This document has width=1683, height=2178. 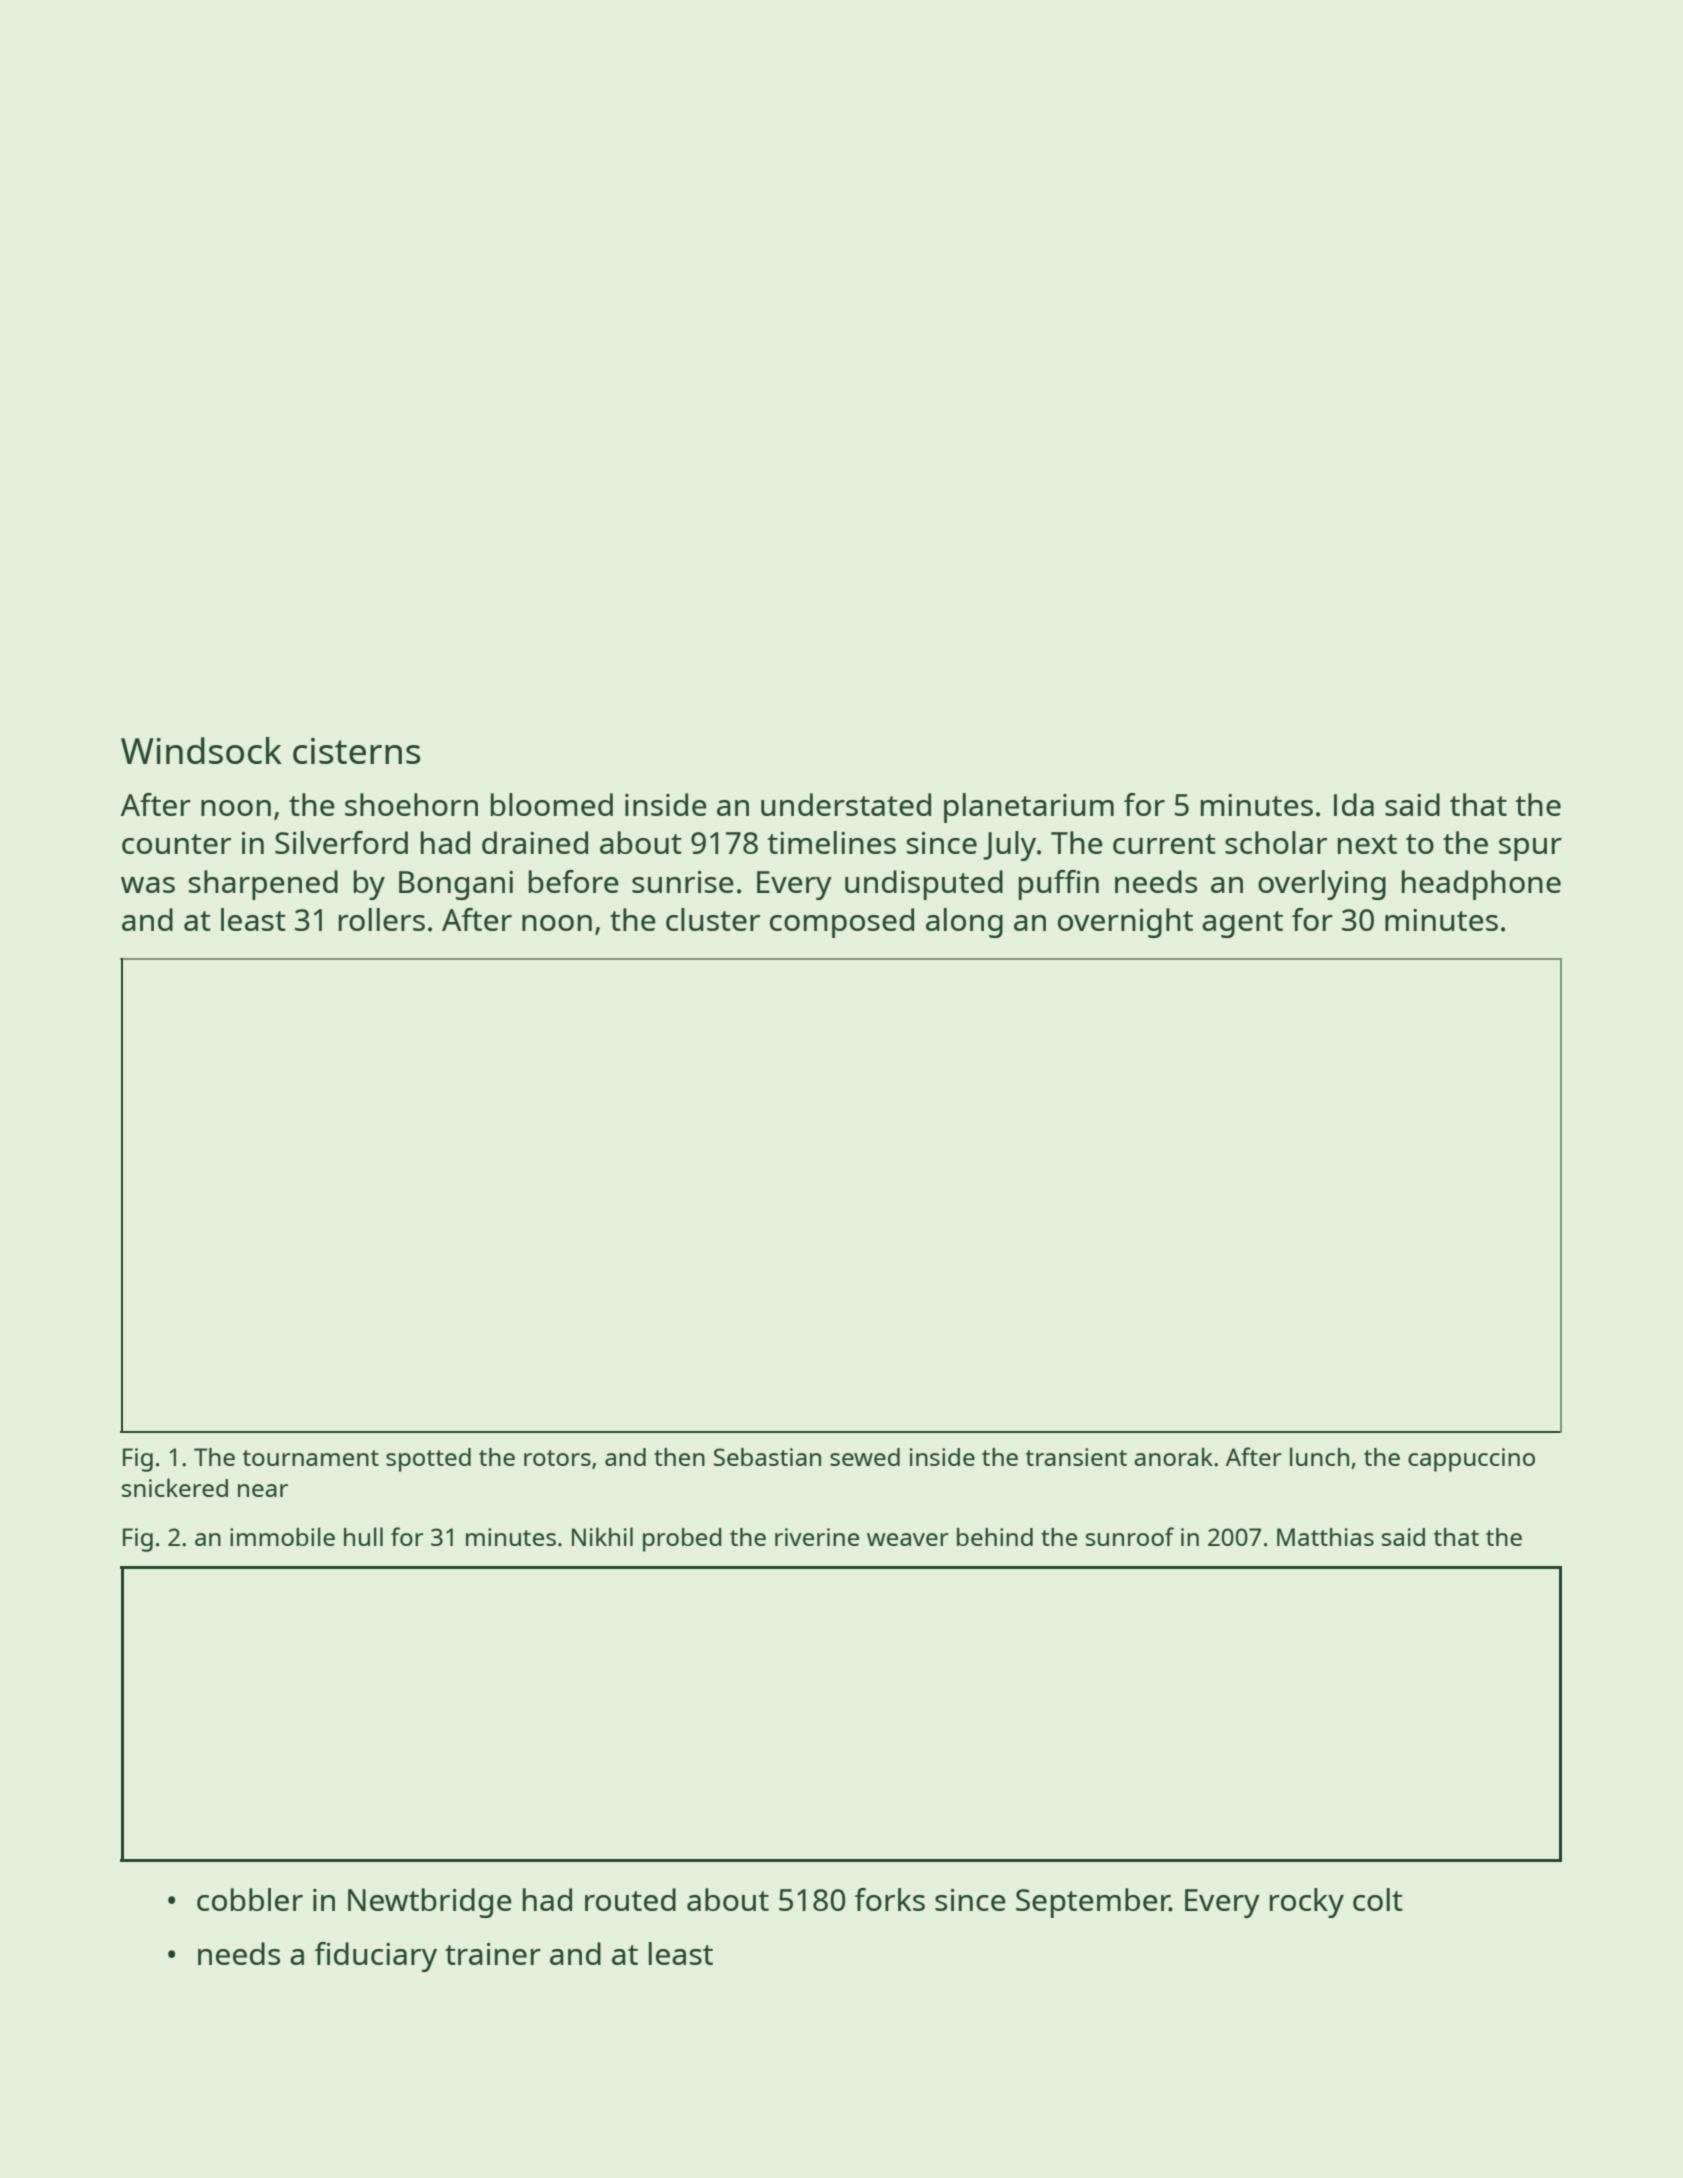 I want to click on Windsock, so click(x=201, y=750).
